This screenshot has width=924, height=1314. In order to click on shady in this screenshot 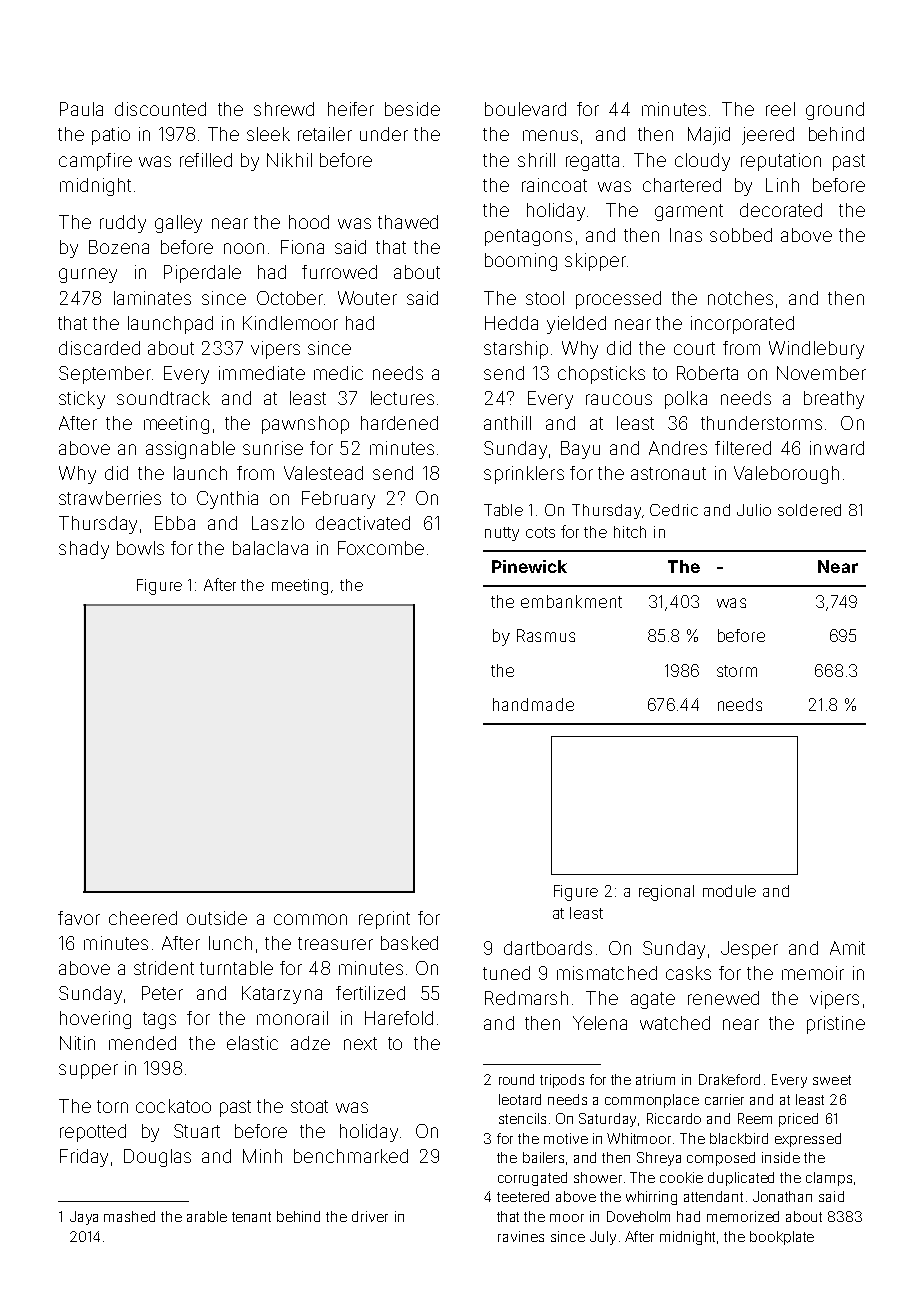, I will do `click(84, 550)`.
